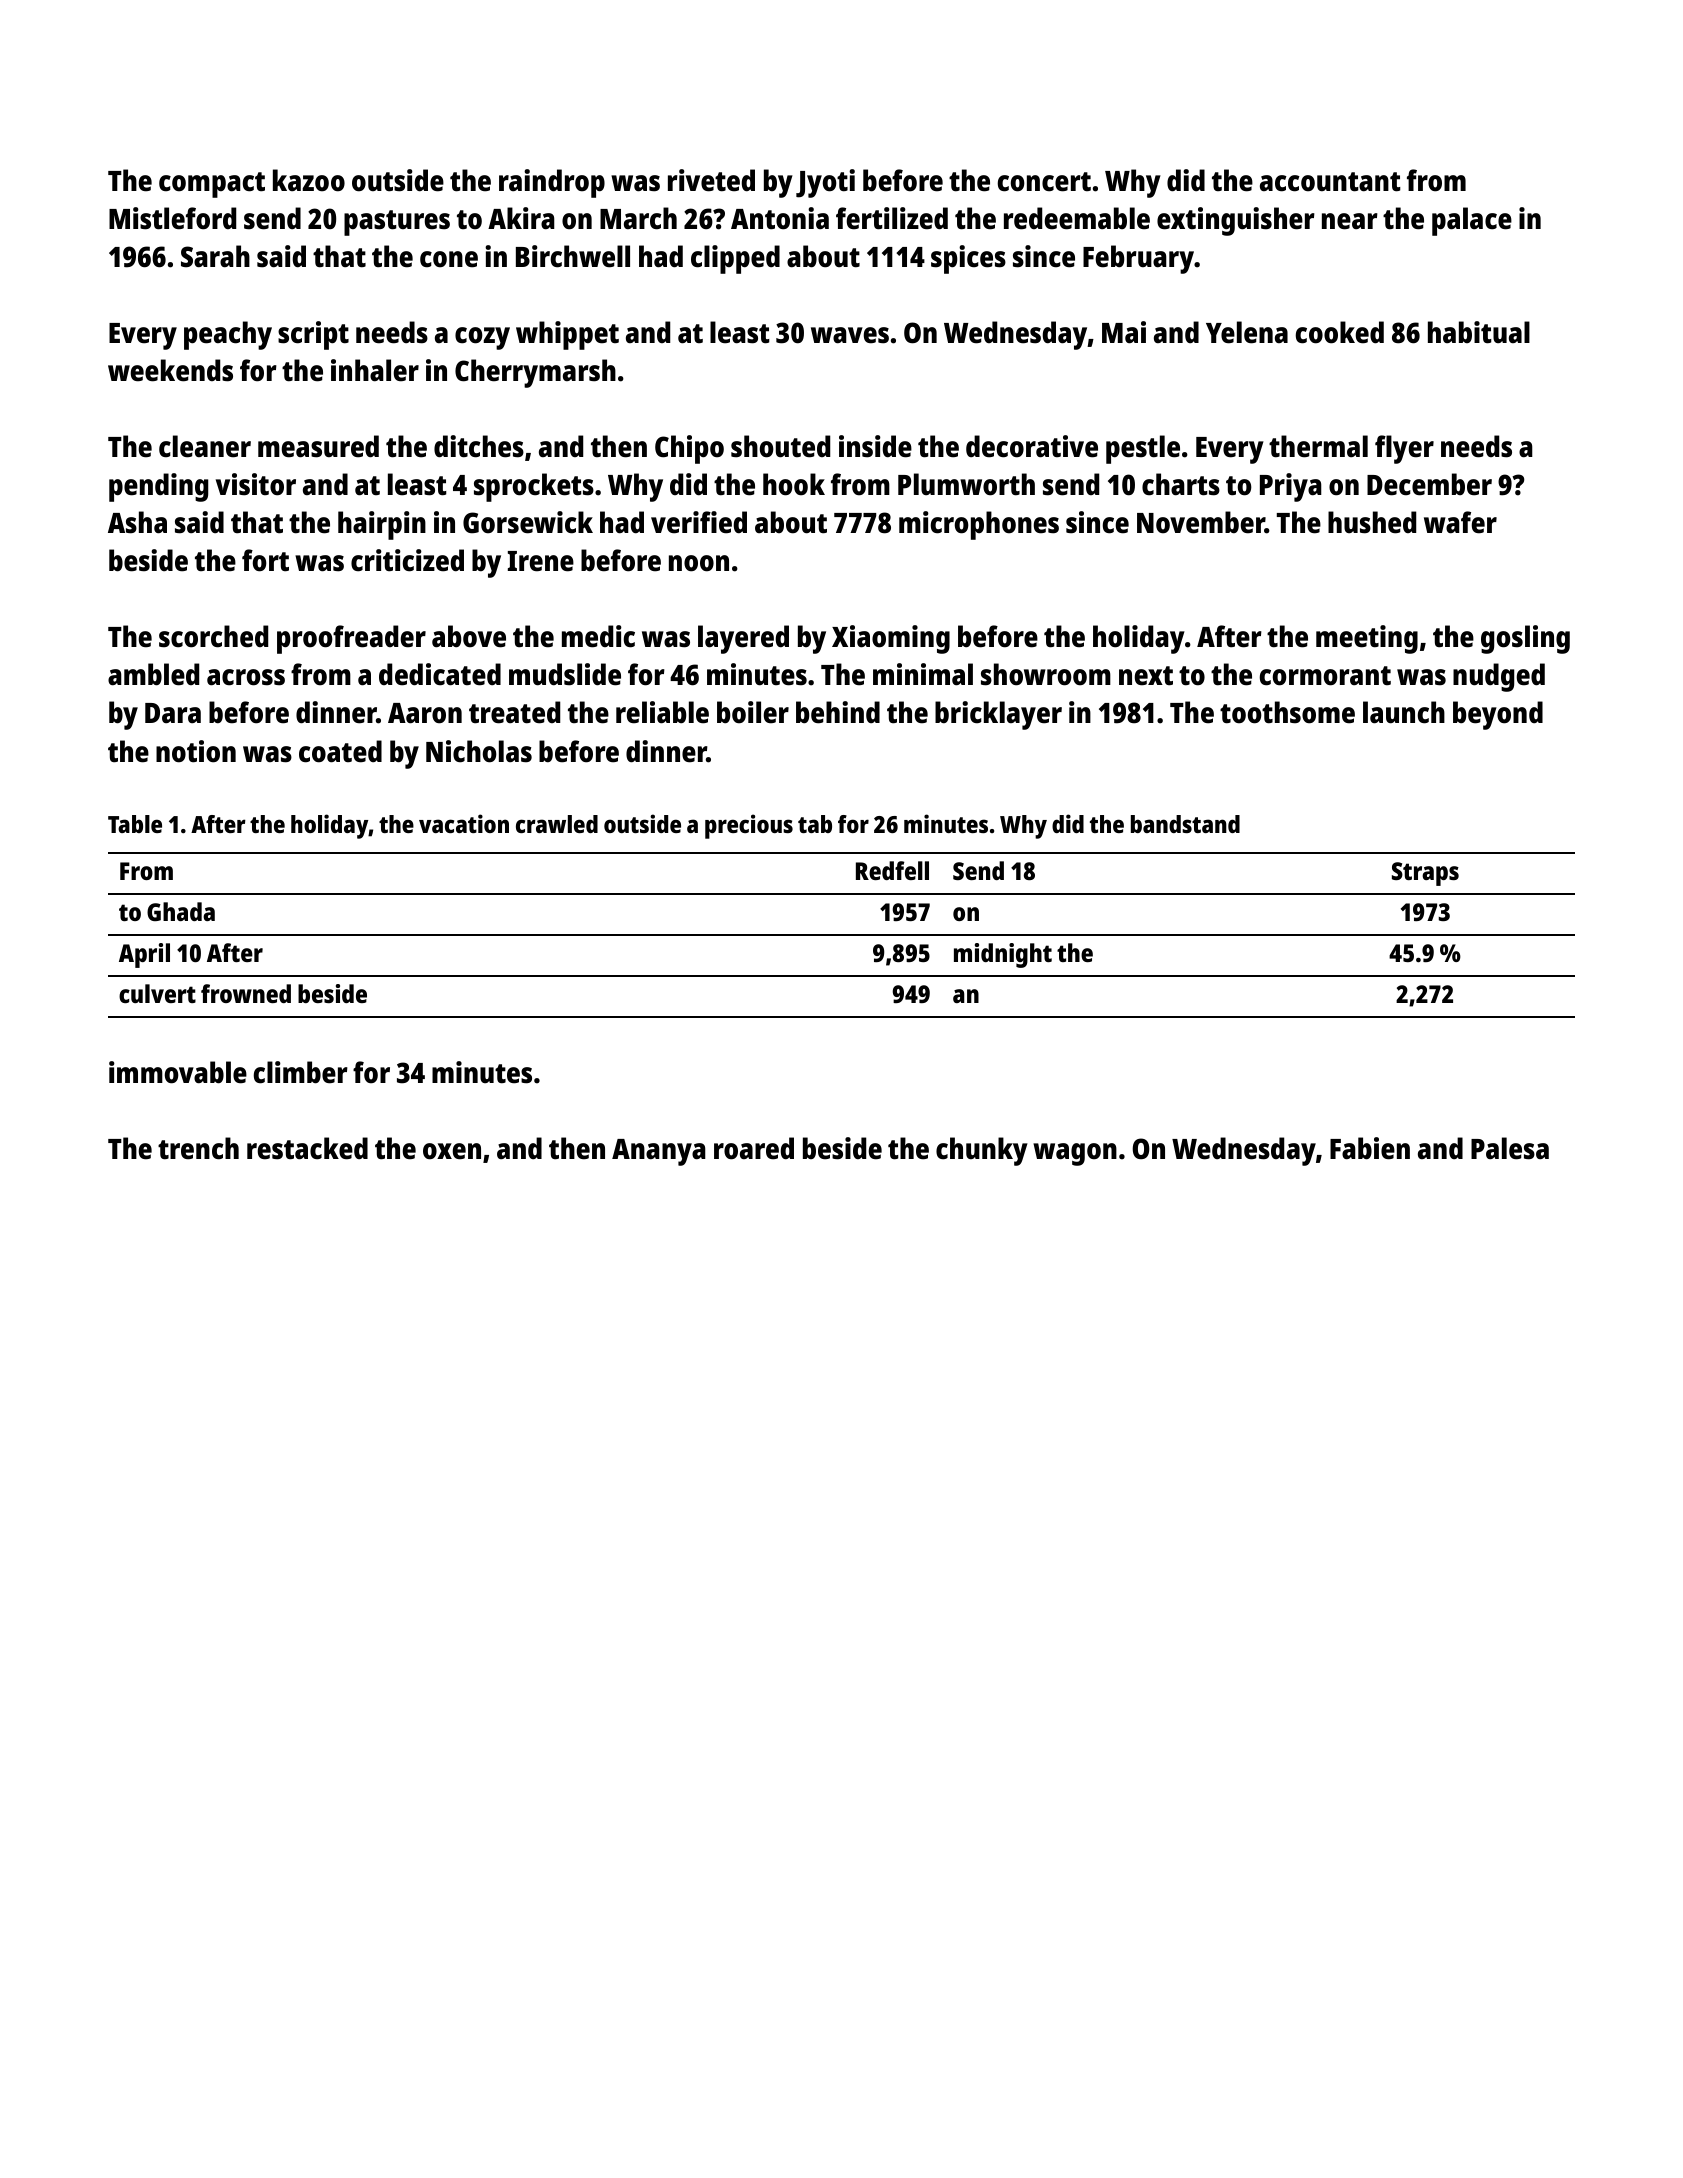 The width and height of the screenshot is (1683, 2178). Describe the element at coordinates (309, 180) in the screenshot. I see `kazoo` at that location.
